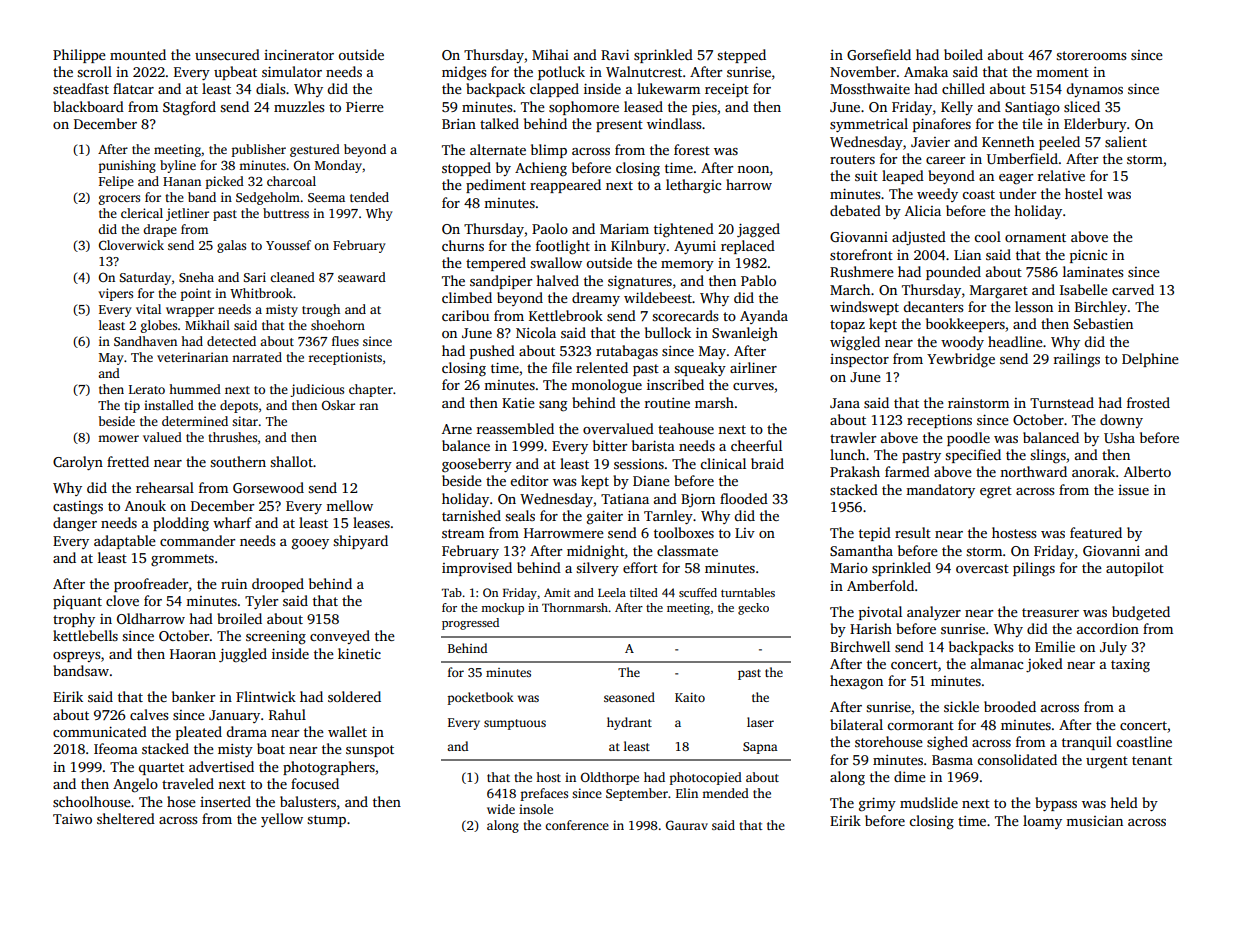 The width and height of the image is (1233, 952). I want to click on September, so click(637, 794).
